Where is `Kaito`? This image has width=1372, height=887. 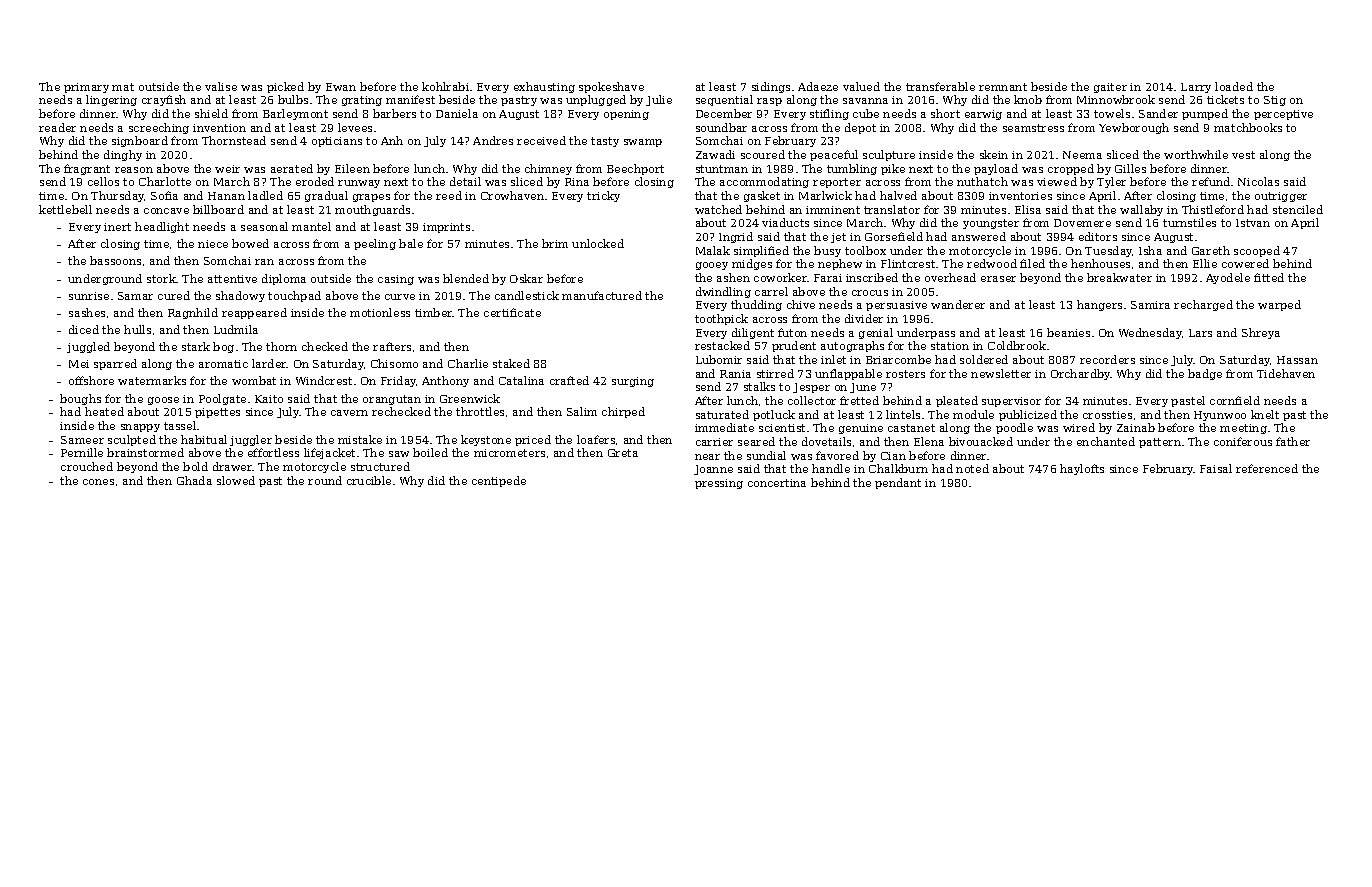
Kaito is located at coordinates (269, 399).
